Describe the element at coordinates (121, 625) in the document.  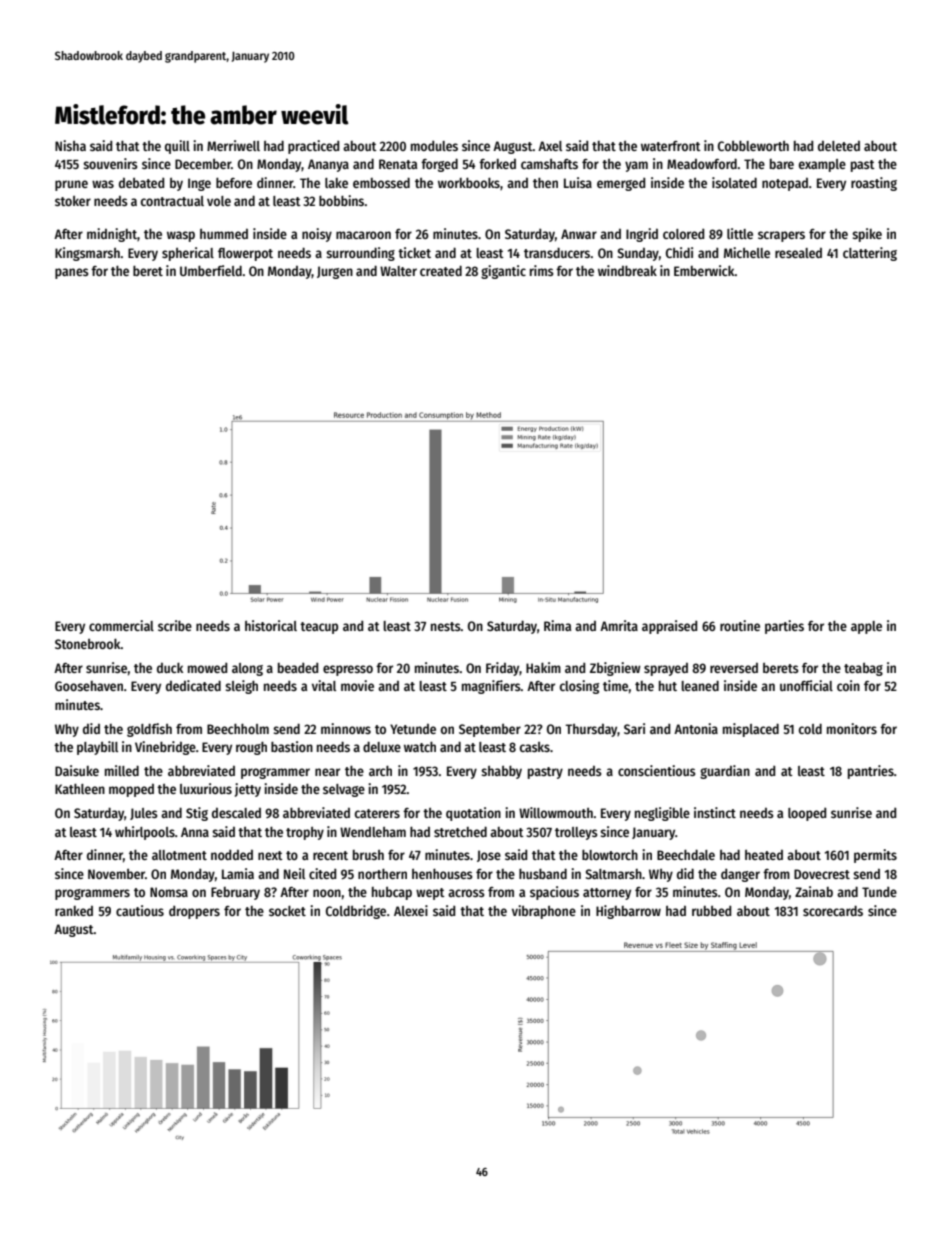
I see `commercial` at that location.
